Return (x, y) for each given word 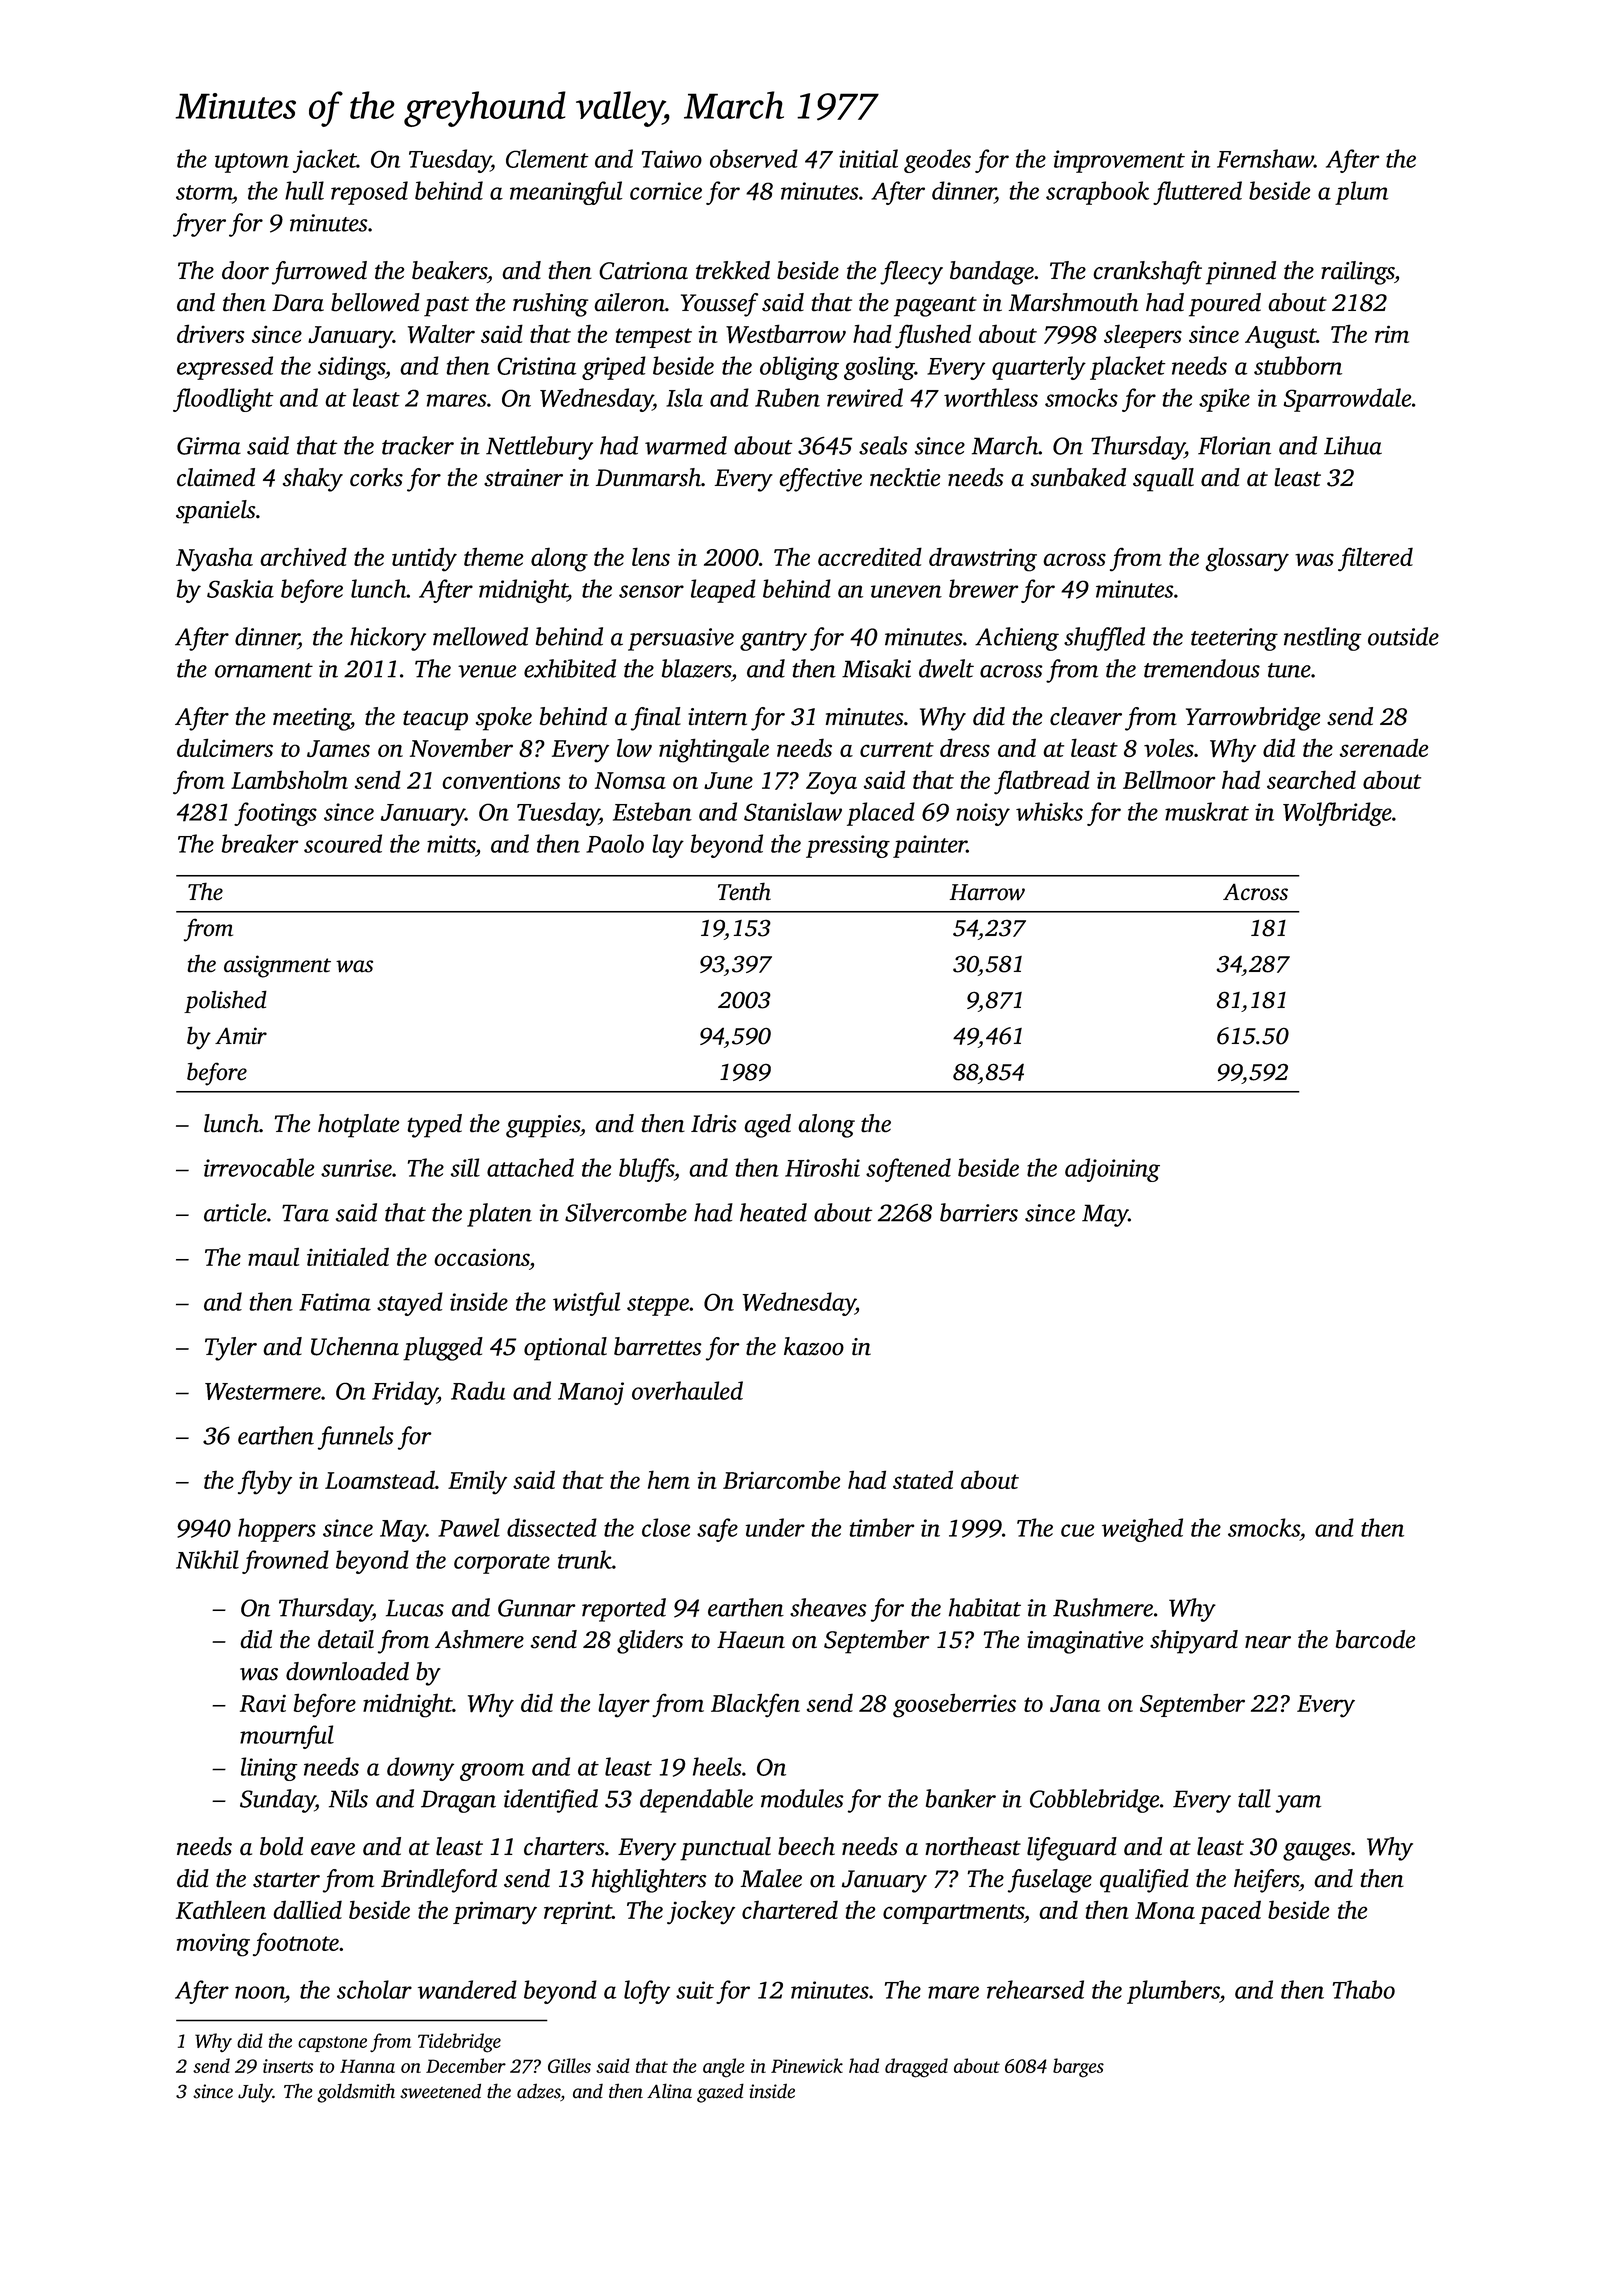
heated (773, 1212)
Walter (441, 334)
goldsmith (356, 2093)
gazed (720, 2093)
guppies (543, 1126)
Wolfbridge (1337, 814)
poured (1225, 305)
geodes (937, 161)
